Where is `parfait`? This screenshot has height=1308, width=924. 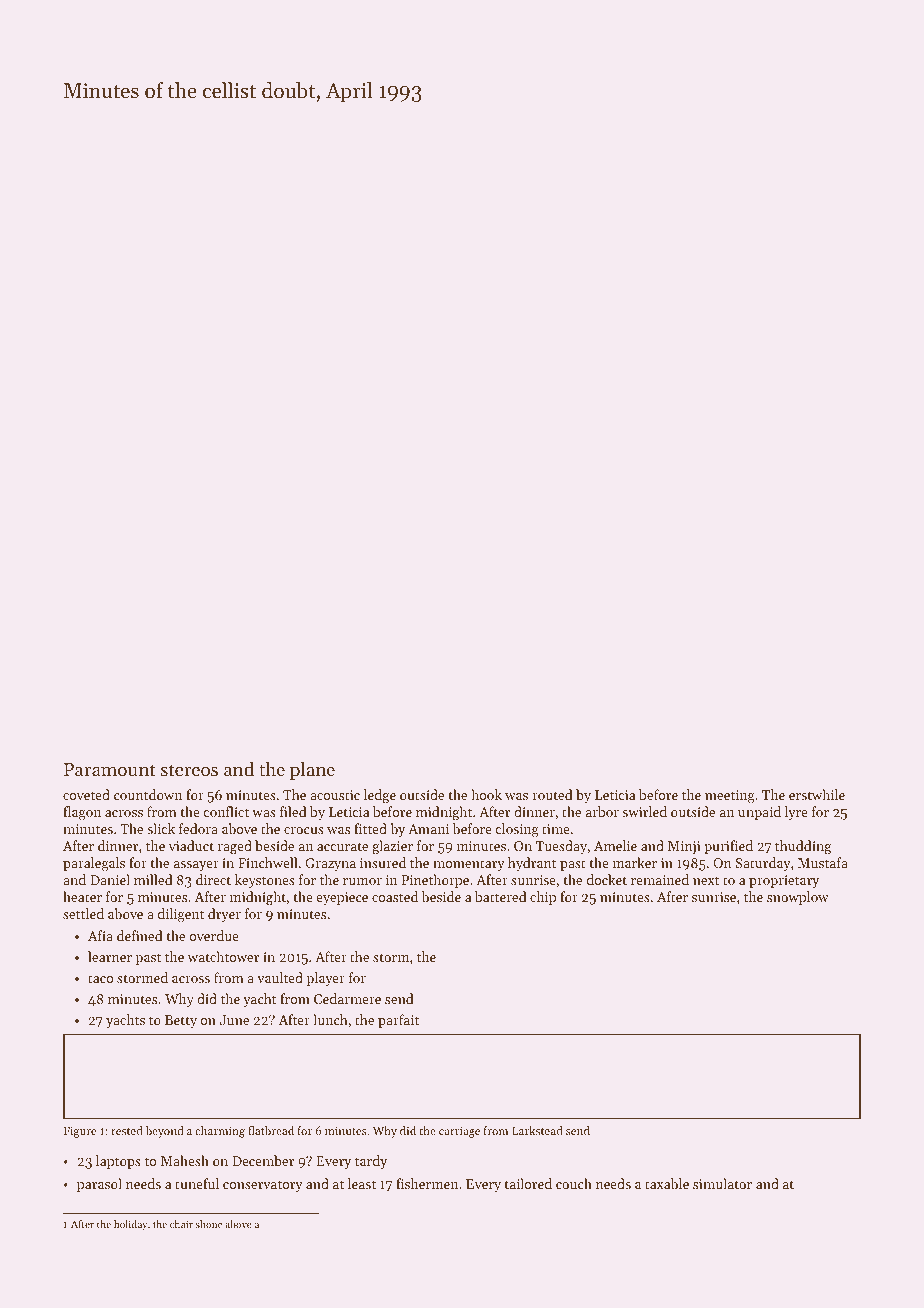 parfait is located at coordinates (398, 1021).
